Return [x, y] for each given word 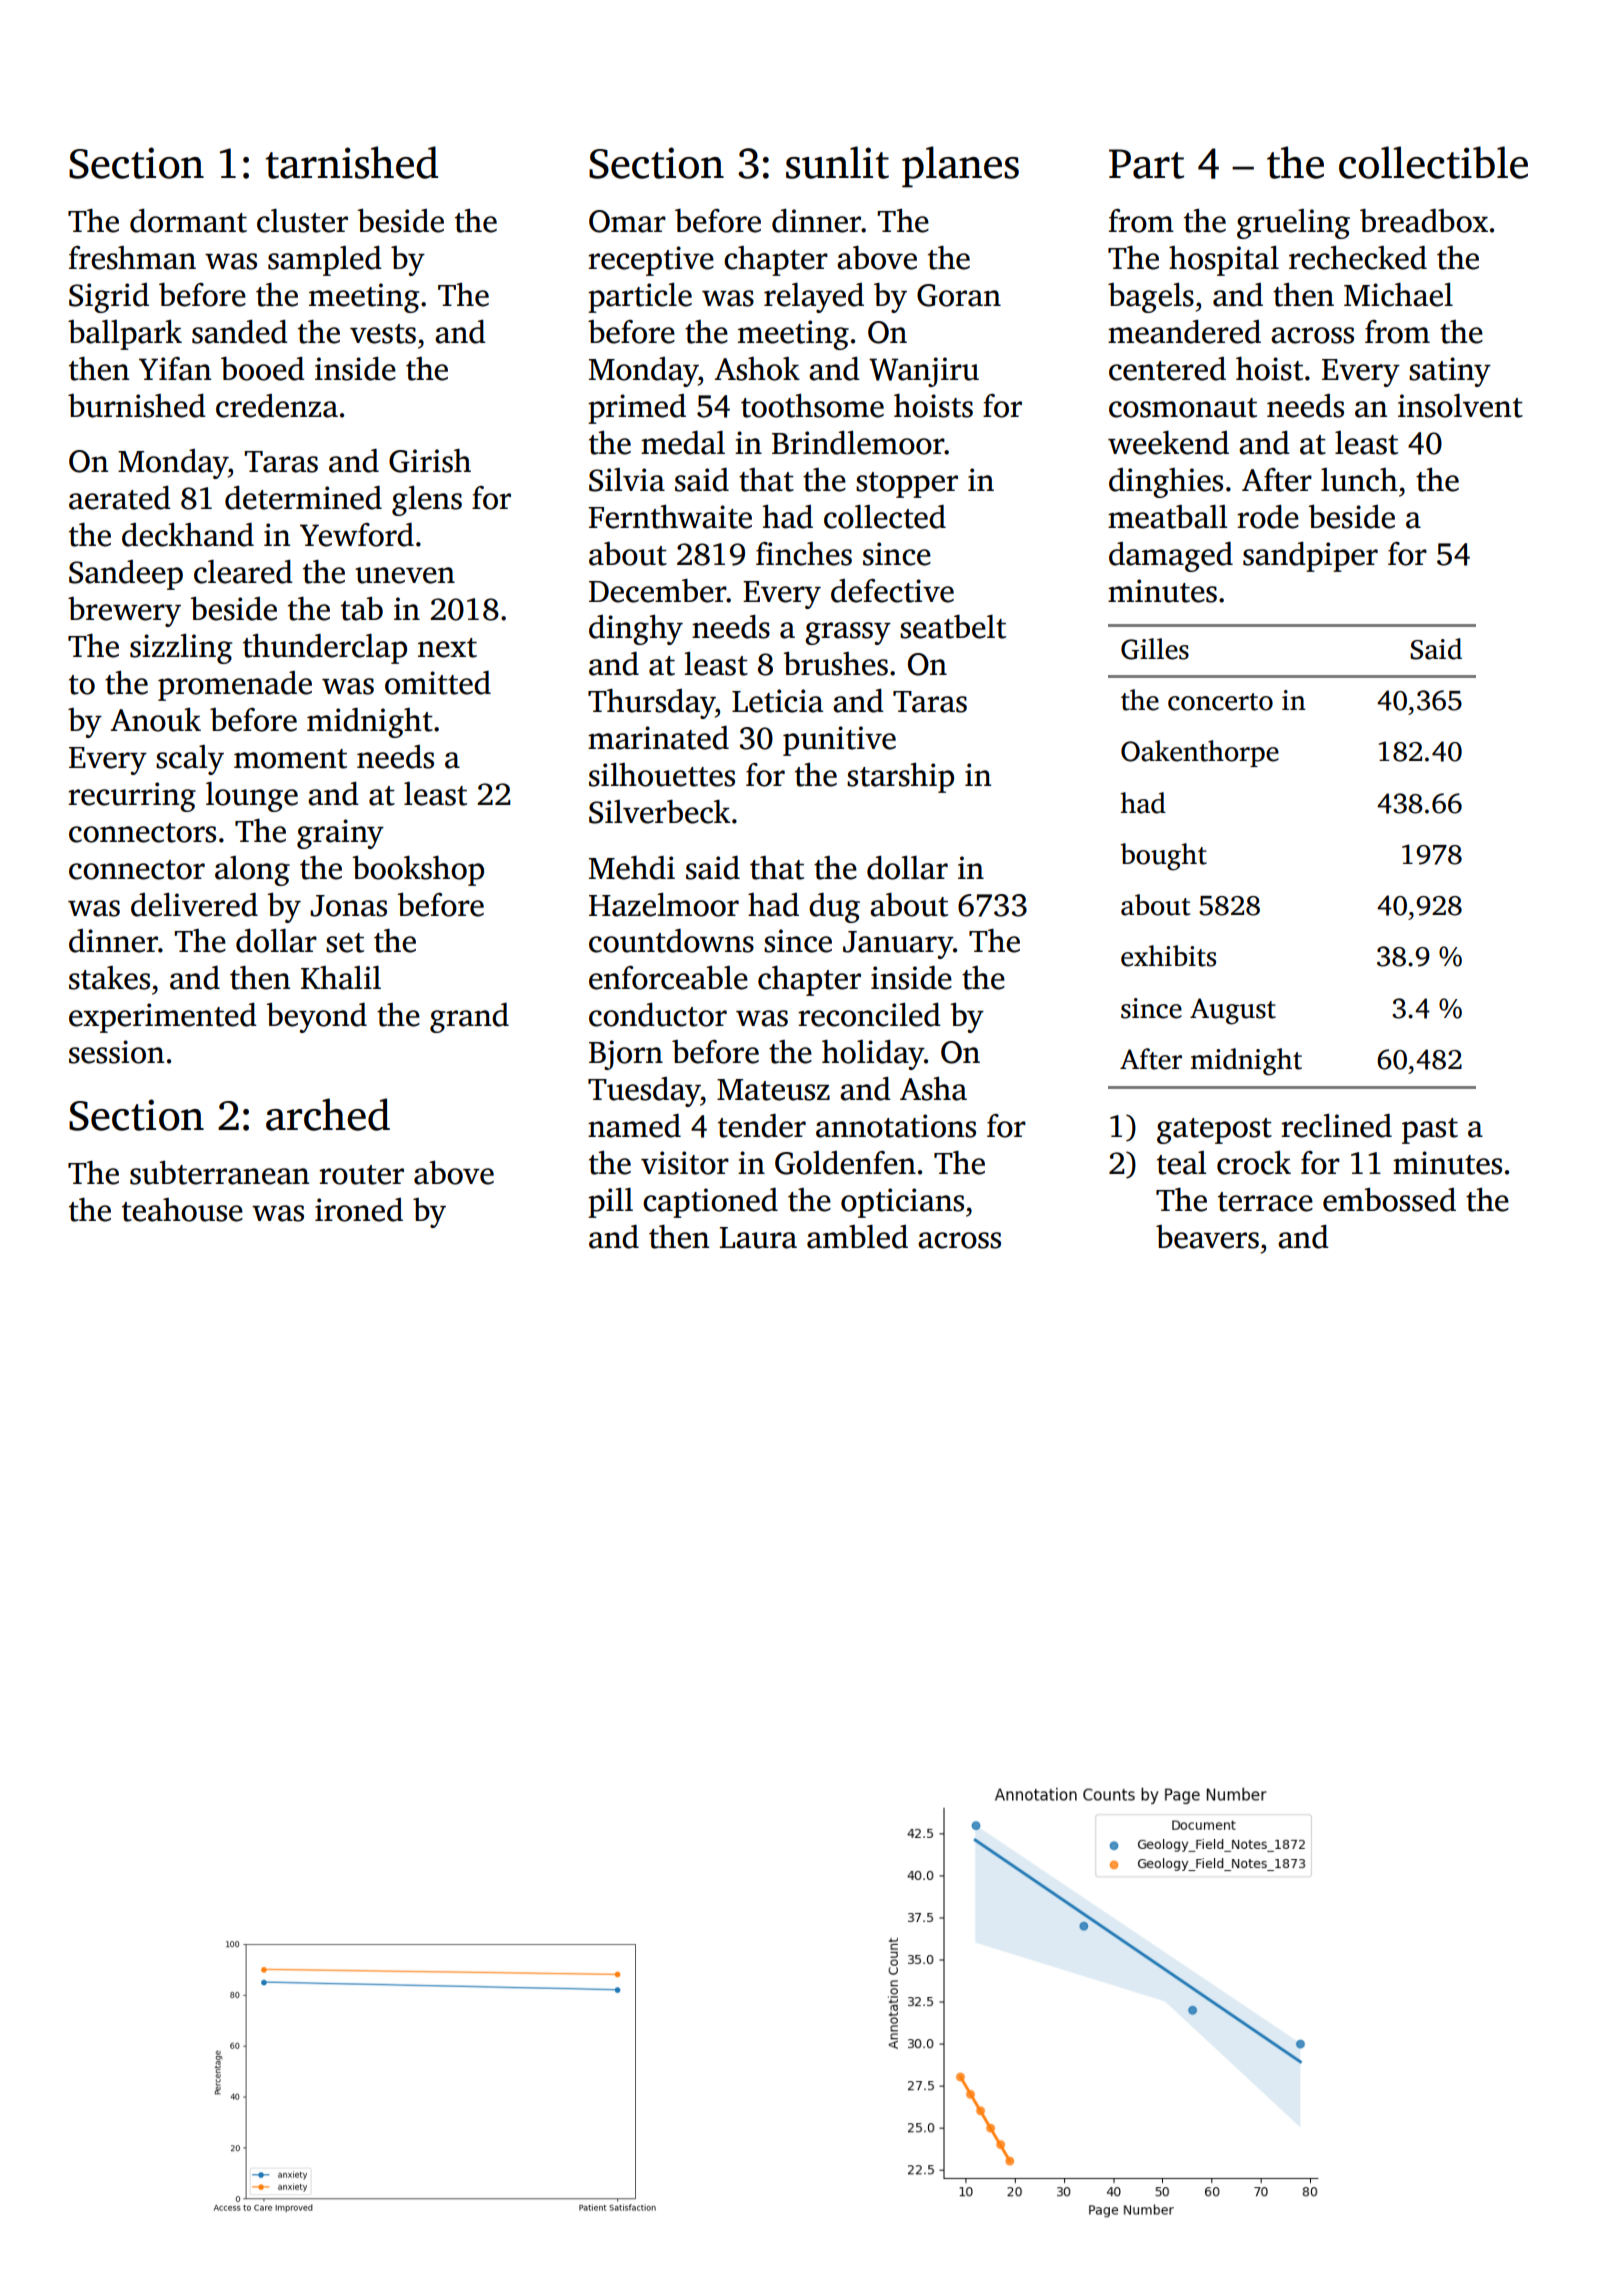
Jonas [348, 906]
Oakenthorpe [1200, 753]
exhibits [1168, 956]
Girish [430, 461]
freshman [132, 258]
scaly [190, 760]
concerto [1220, 702]
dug [834, 908]
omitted [438, 683]
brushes [835, 664]
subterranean [219, 1173]
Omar [627, 221]
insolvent [1460, 406]
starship [900, 778]
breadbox [1424, 221]
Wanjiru [924, 372]
